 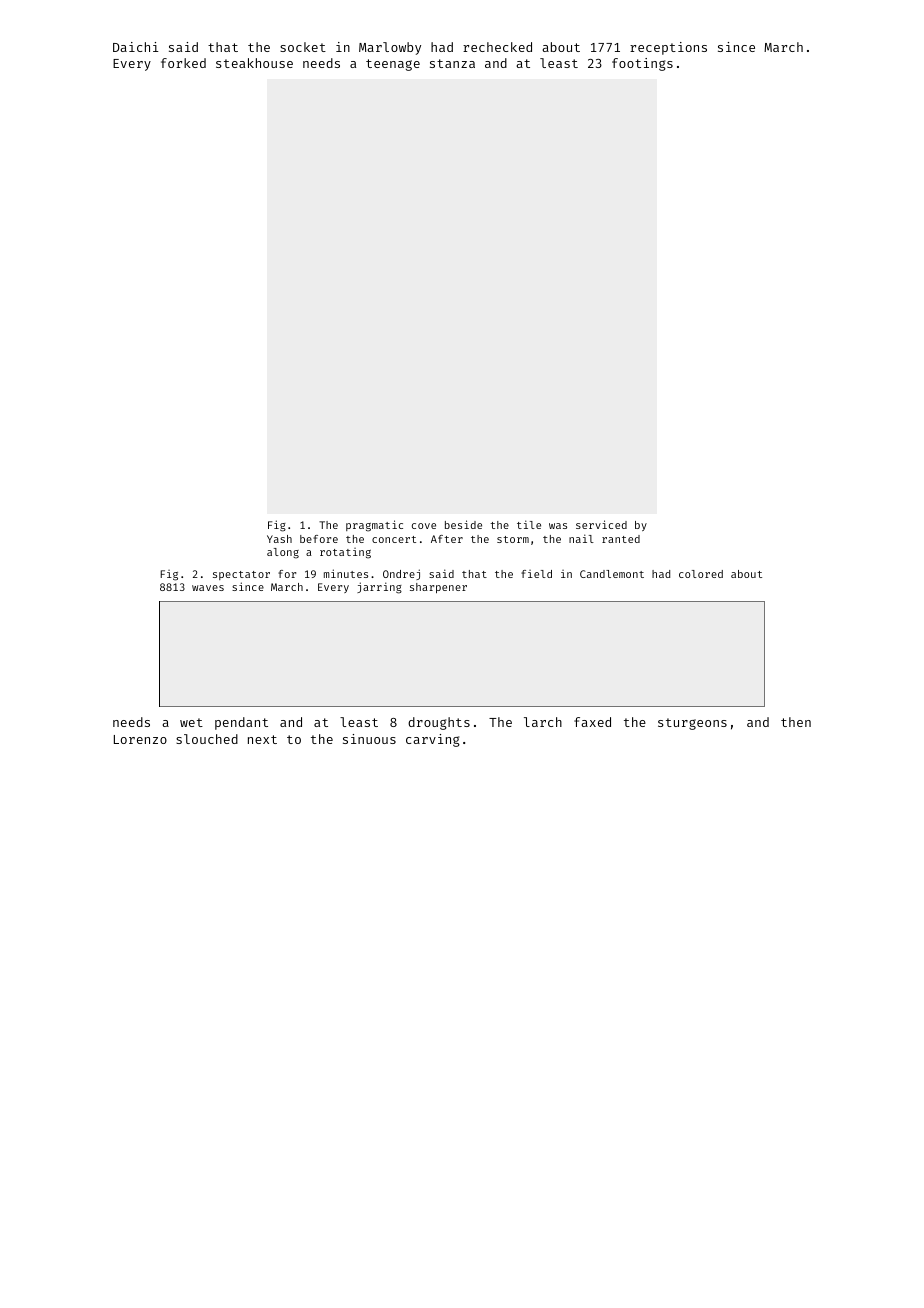 I want to click on stanza, so click(x=452, y=63).
